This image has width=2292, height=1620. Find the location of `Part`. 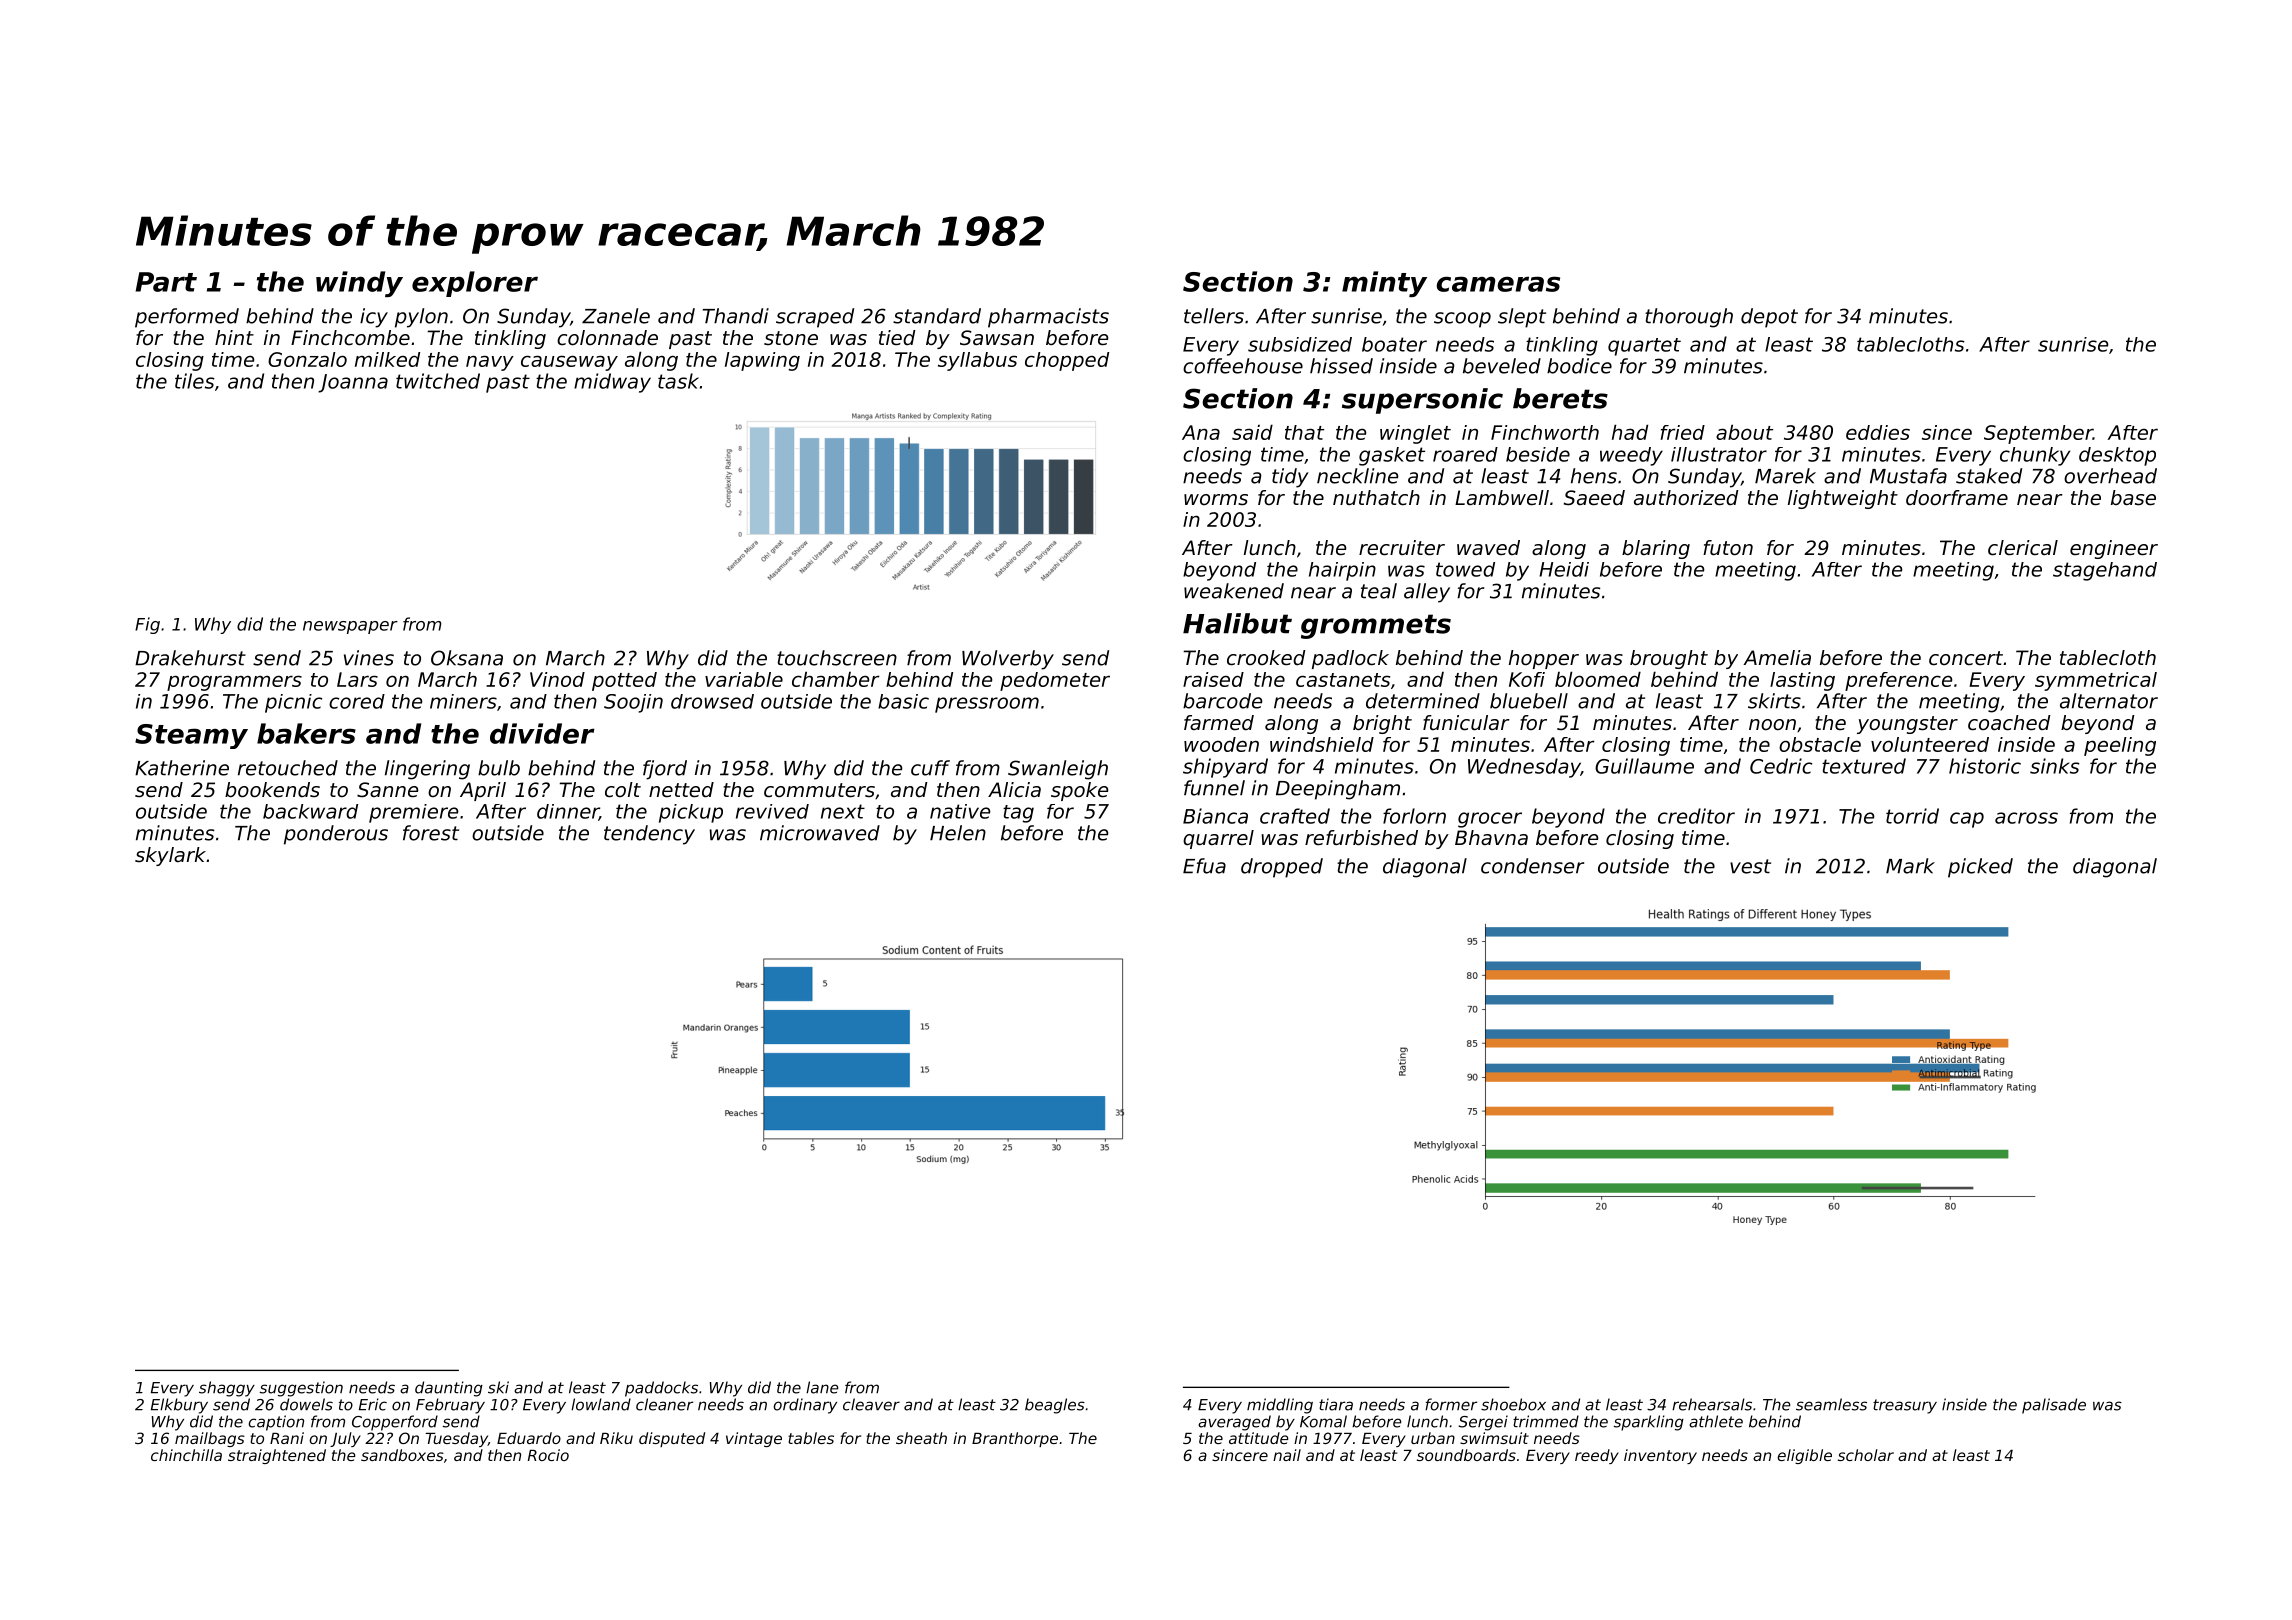

Part is located at coordinates (166, 282).
